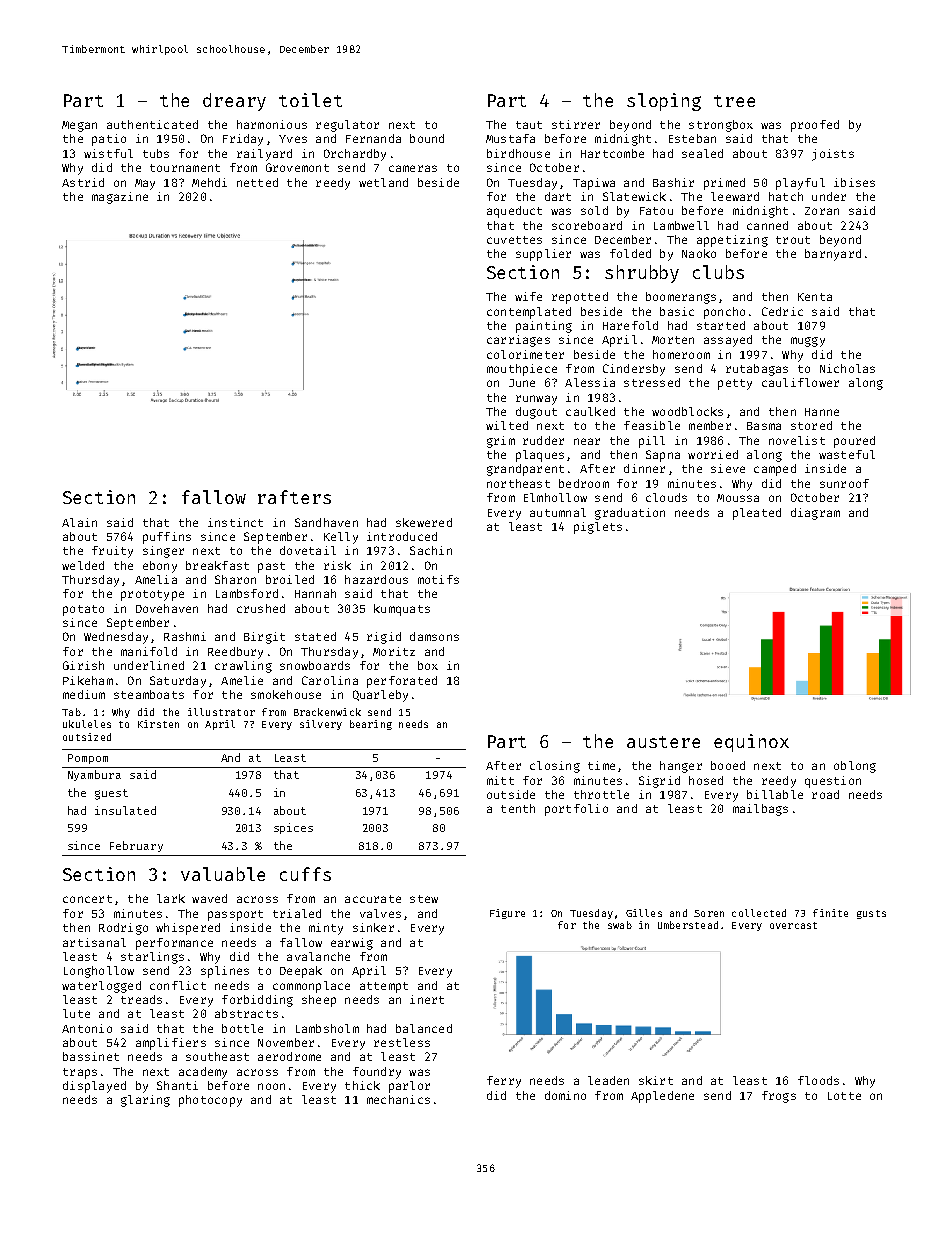 The image size is (952, 1233). Describe the element at coordinates (822, 412) in the page. I see `Hanne` at that location.
